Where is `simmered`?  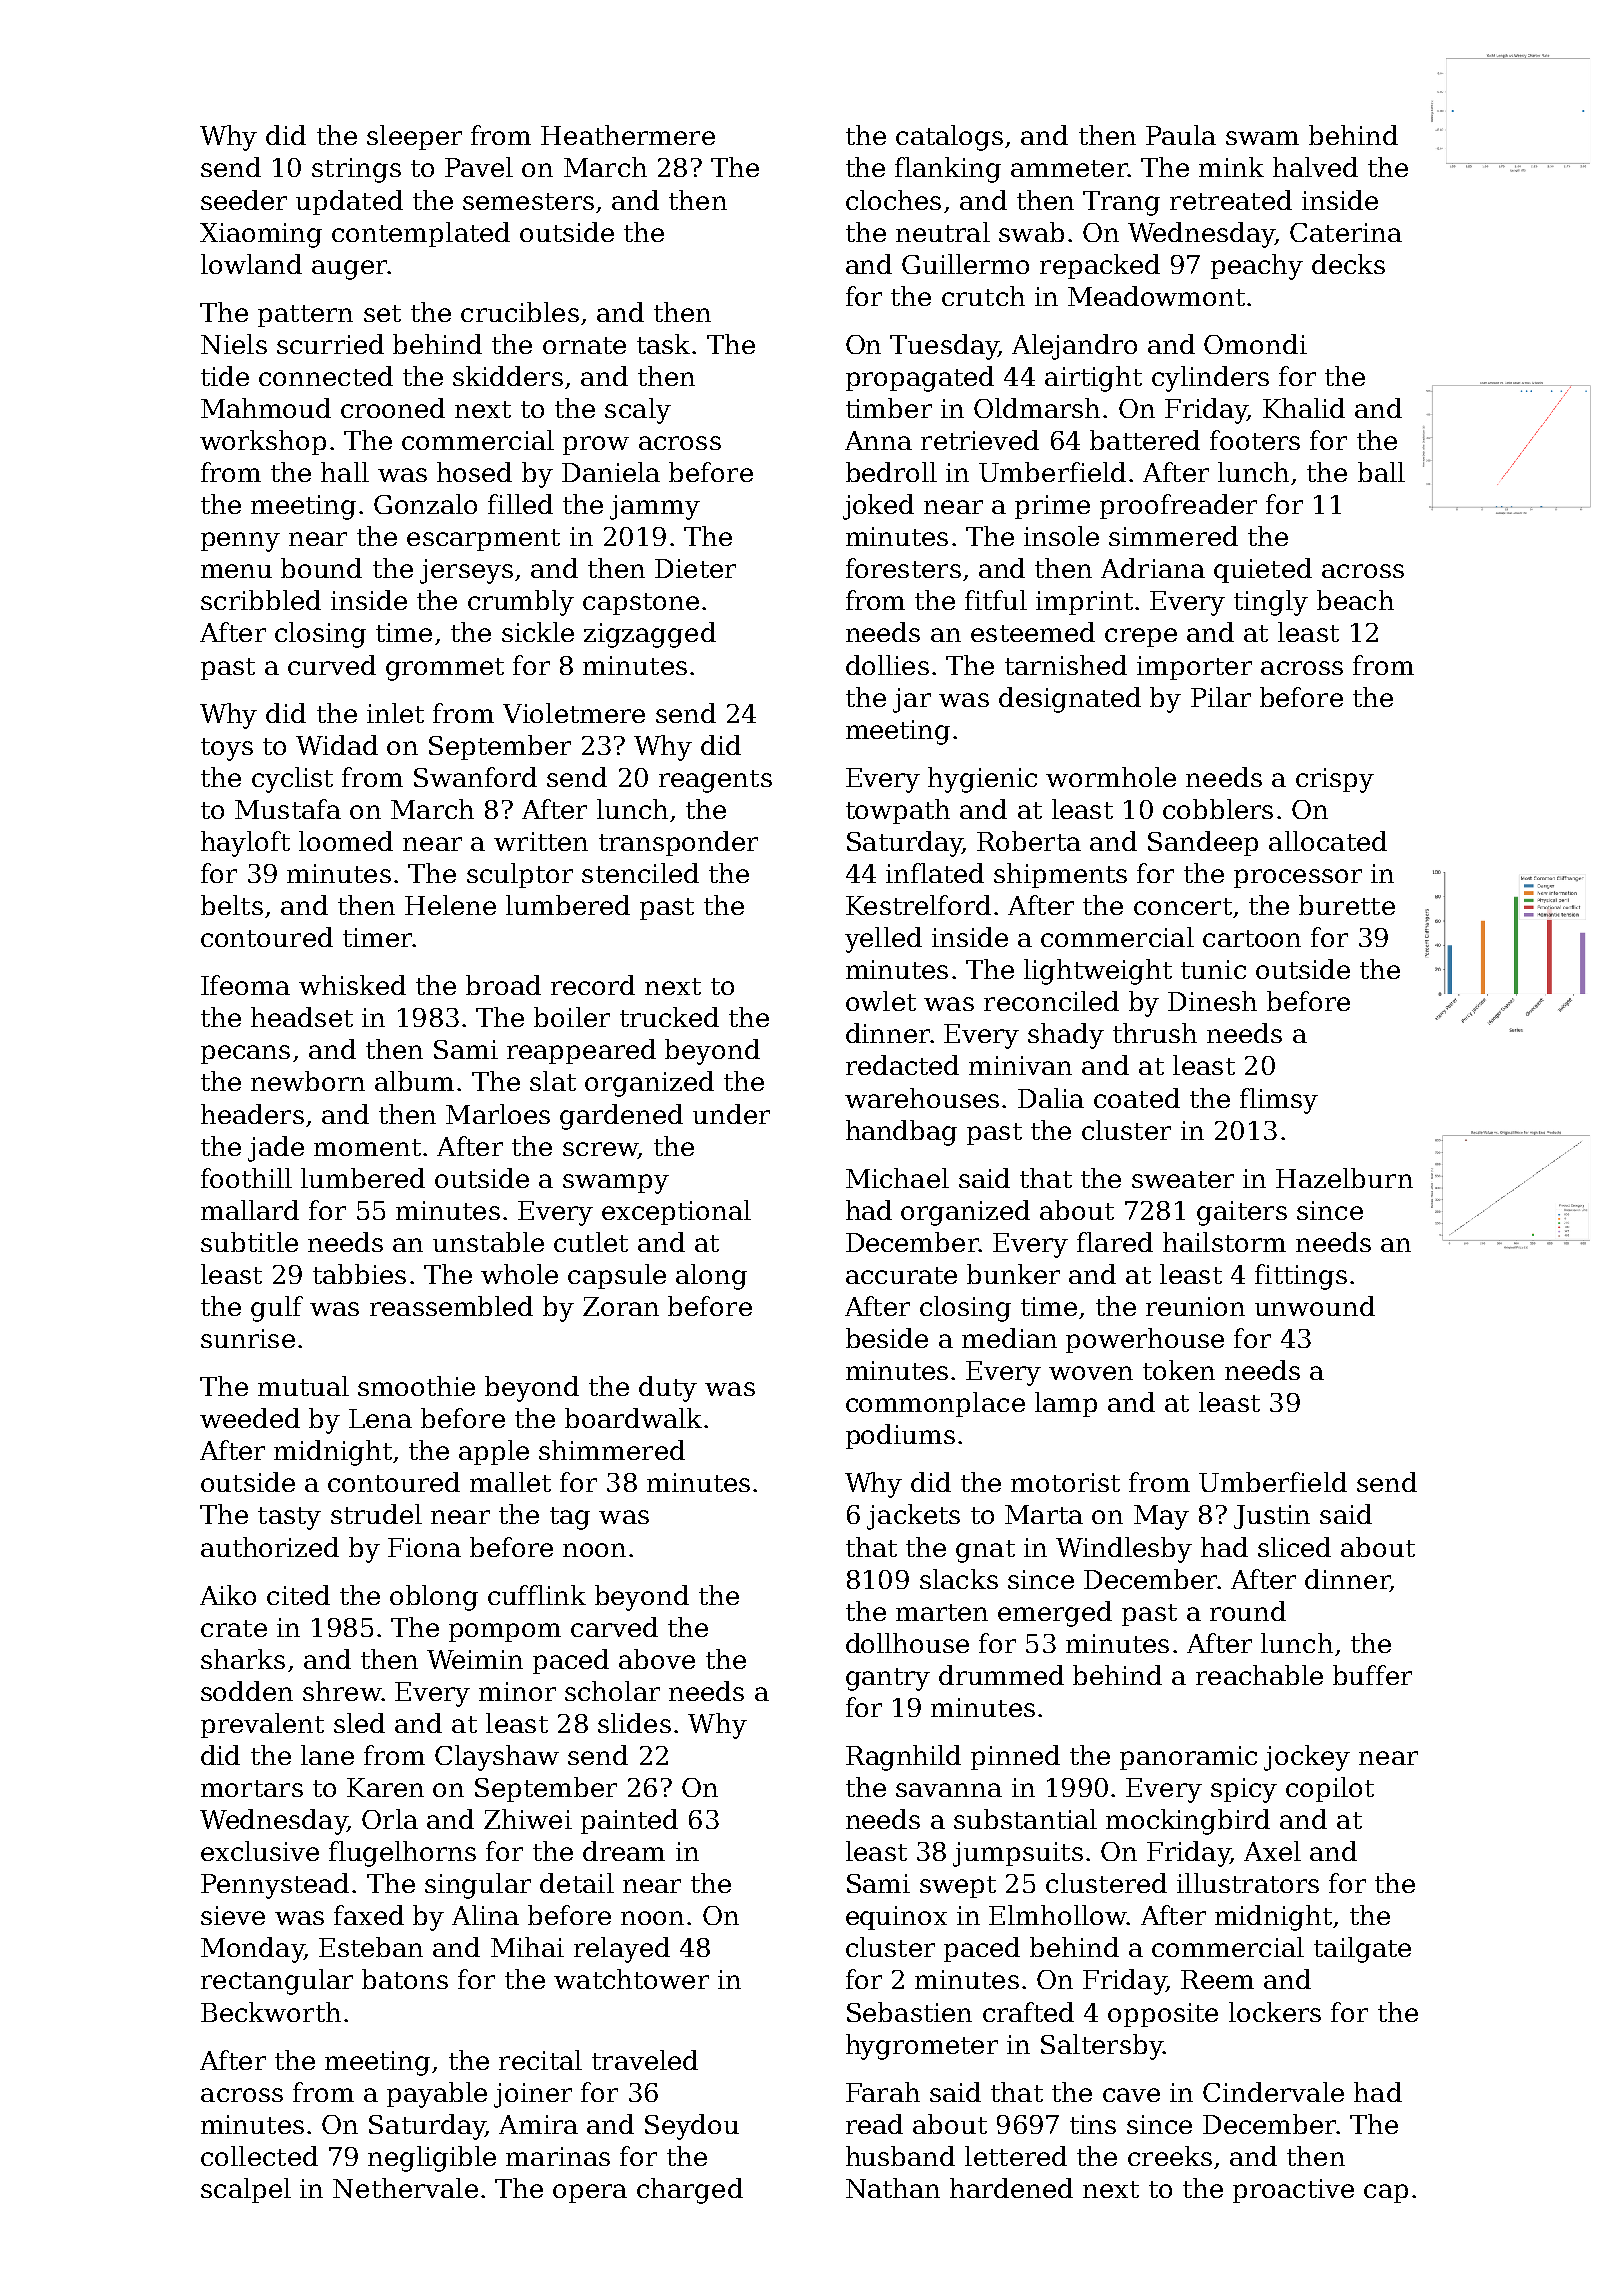 simmered is located at coordinates (1173, 536).
